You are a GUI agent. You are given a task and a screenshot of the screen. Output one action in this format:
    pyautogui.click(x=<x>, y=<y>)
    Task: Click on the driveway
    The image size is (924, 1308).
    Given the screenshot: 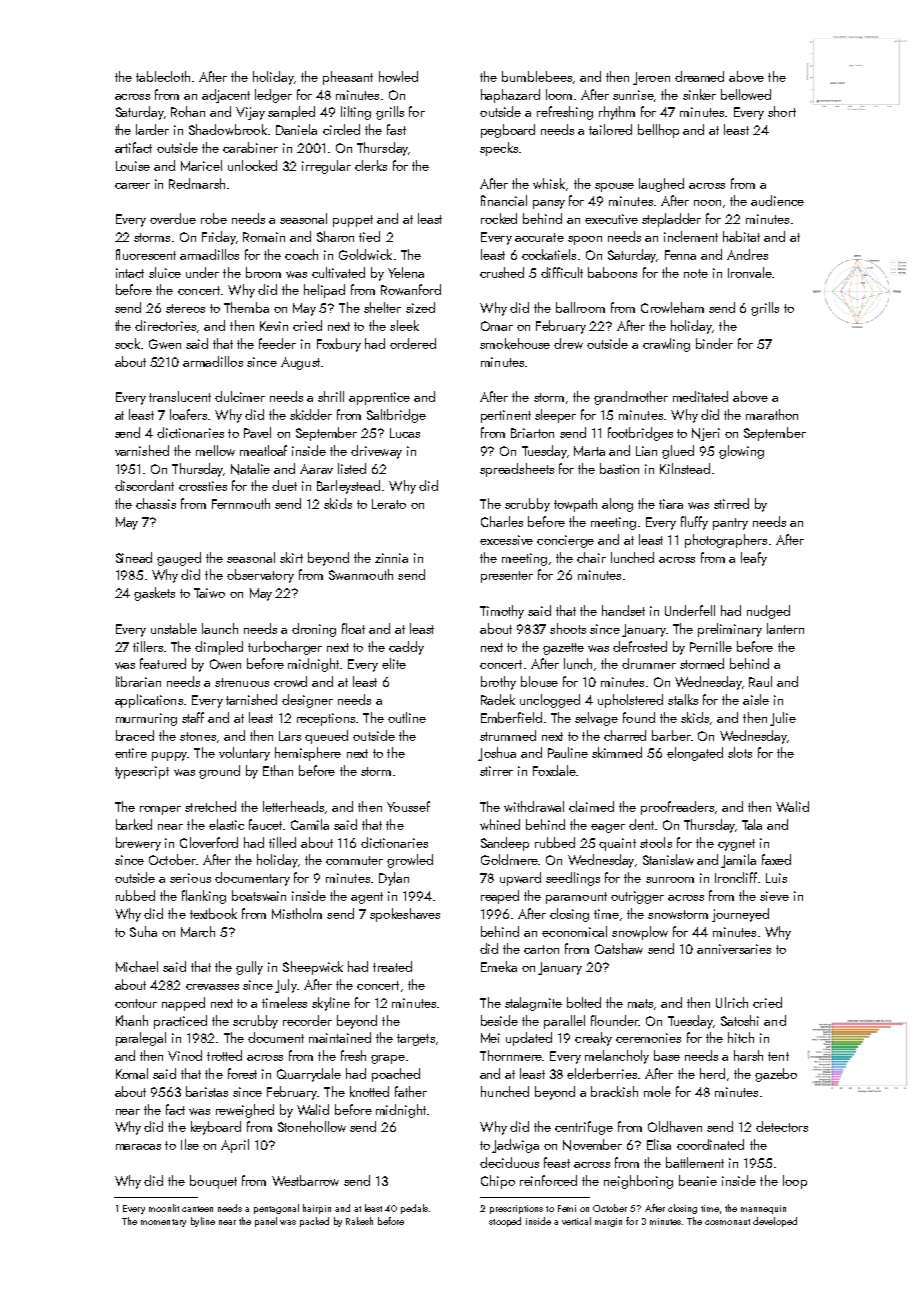 What is the action you would take?
    pyautogui.click(x=376, y=452)
